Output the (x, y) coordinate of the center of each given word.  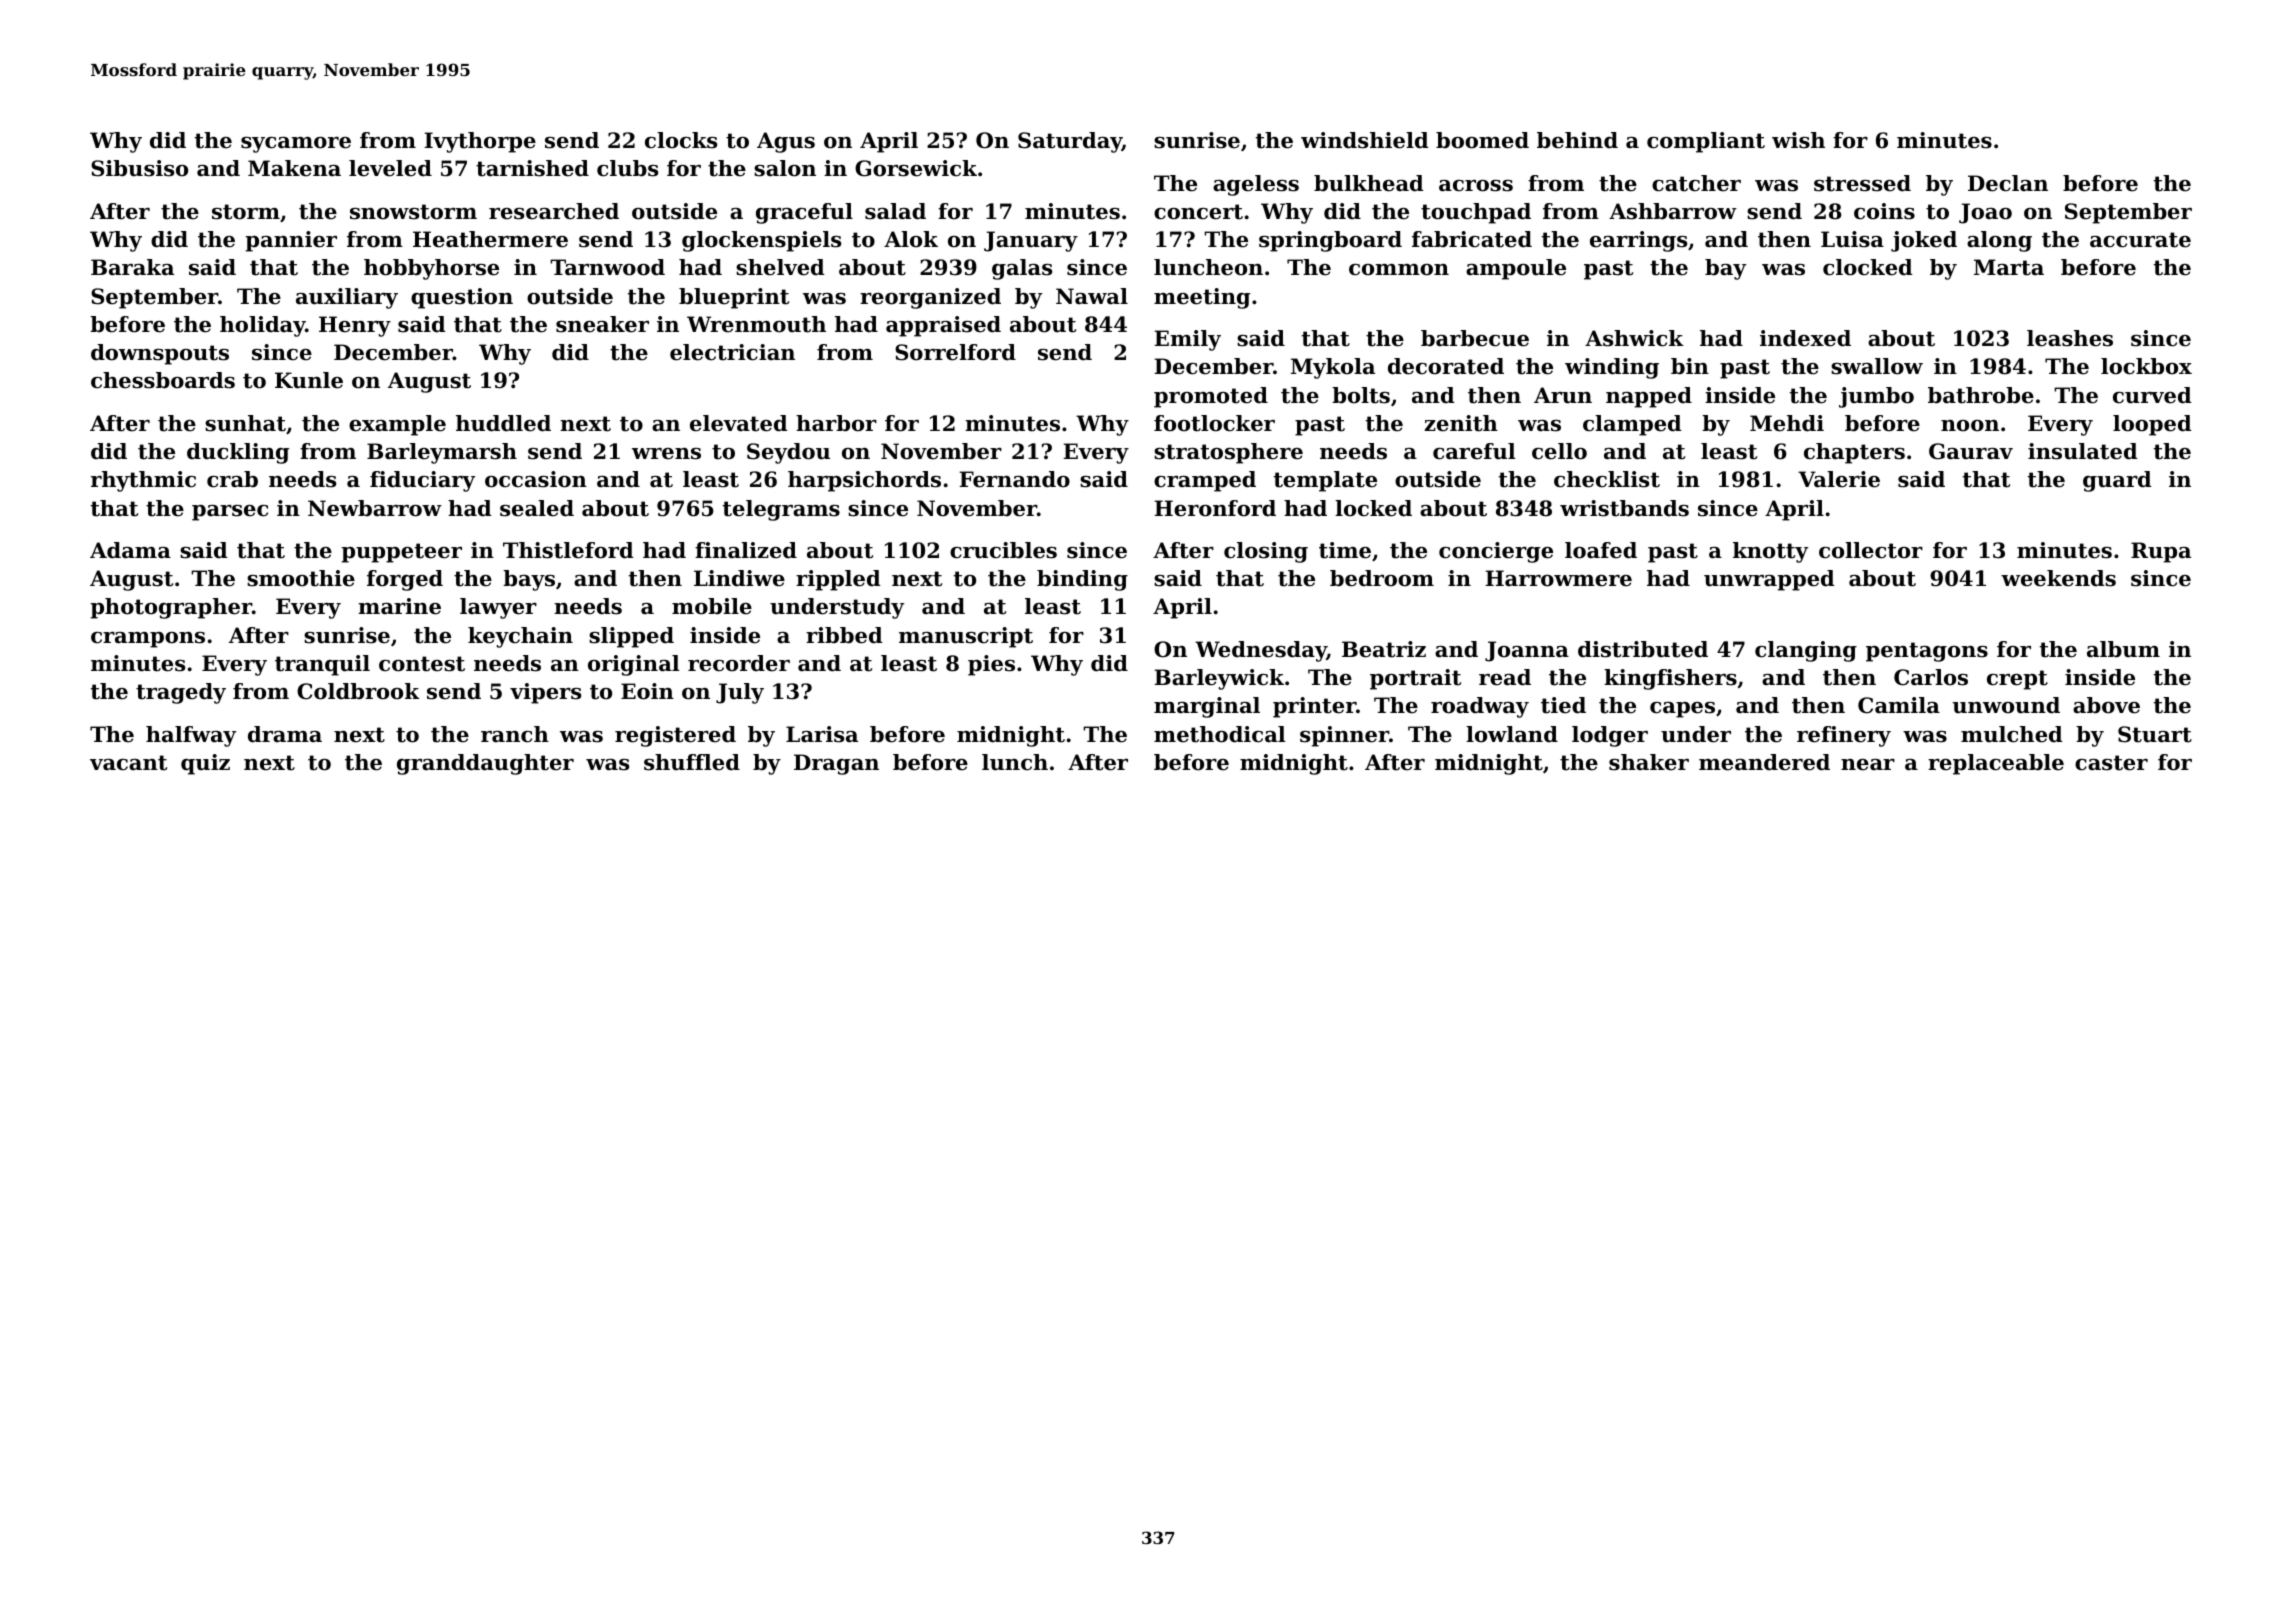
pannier (291, 241)
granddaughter (485, 764)
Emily (1187, 340)
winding (1612, 368)
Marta (2009, 267)
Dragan (836, 764)
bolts (1361, 395)
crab (232, 479)
